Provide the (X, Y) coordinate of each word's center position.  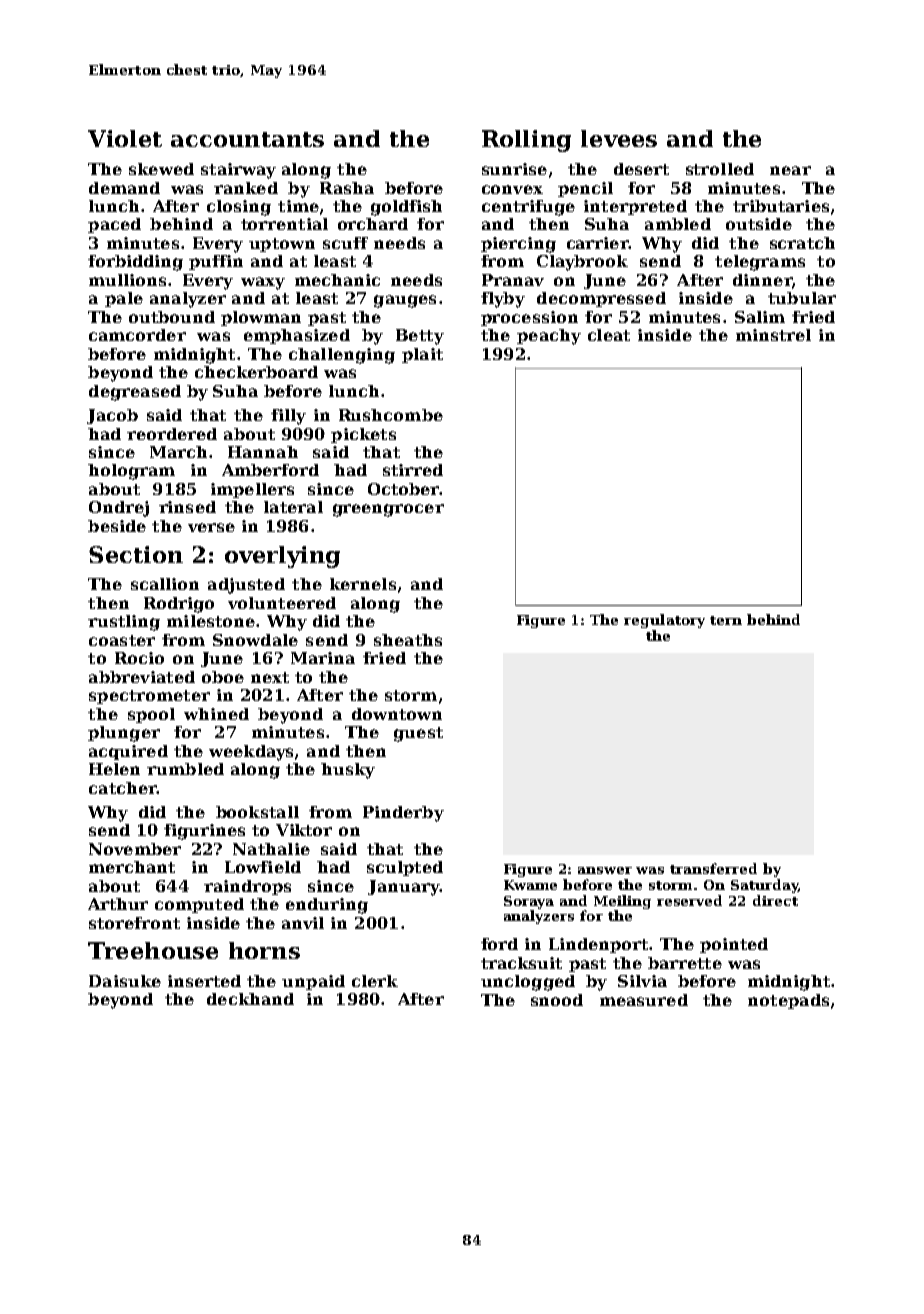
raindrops (247, 887)
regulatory (664, 621)
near (790, 170)
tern (726, 620)
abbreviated (142, 677)
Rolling (526, 141)
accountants (247, 139)
